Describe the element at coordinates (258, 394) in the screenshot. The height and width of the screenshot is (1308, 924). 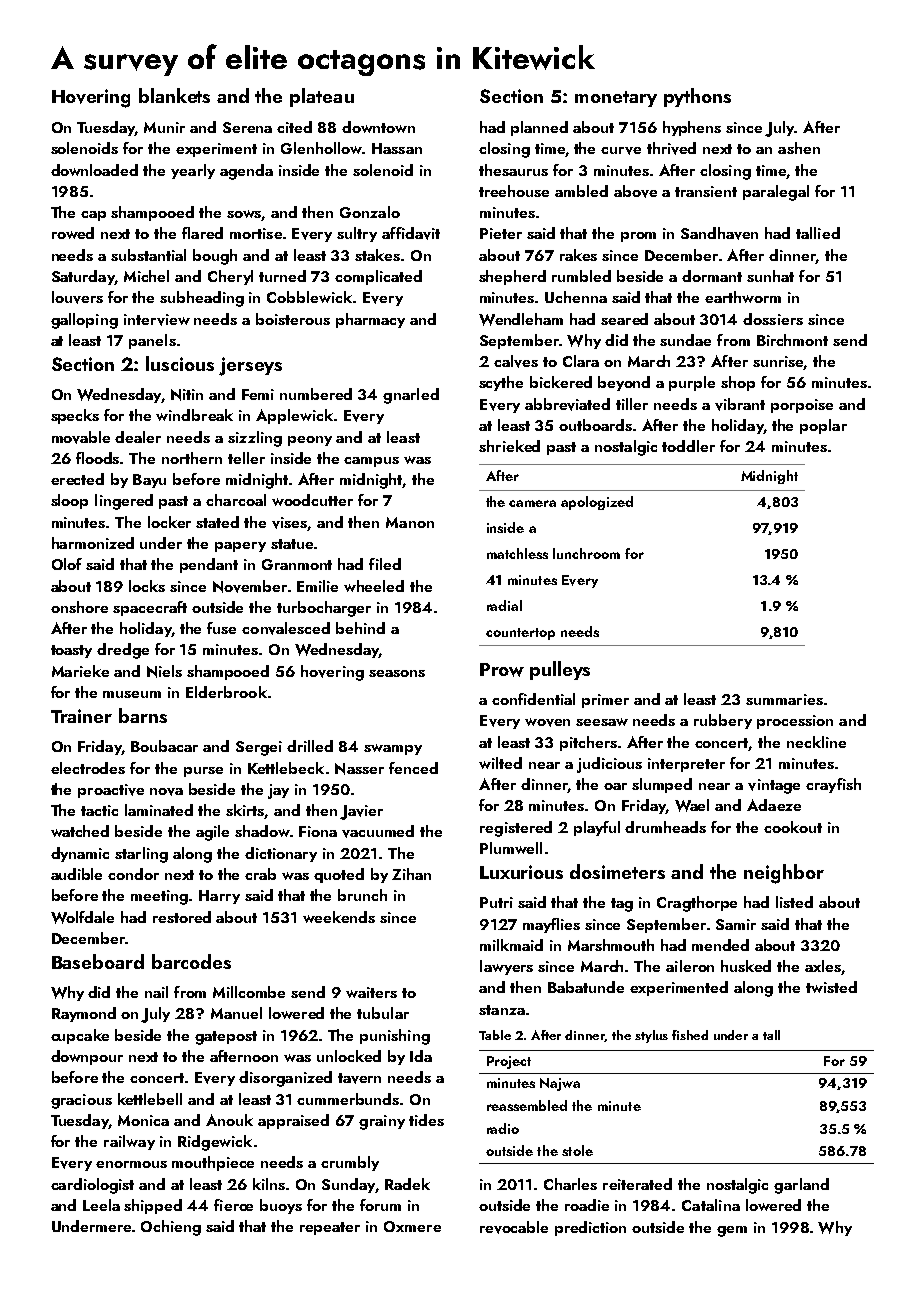
I see `Femi` at that location.
